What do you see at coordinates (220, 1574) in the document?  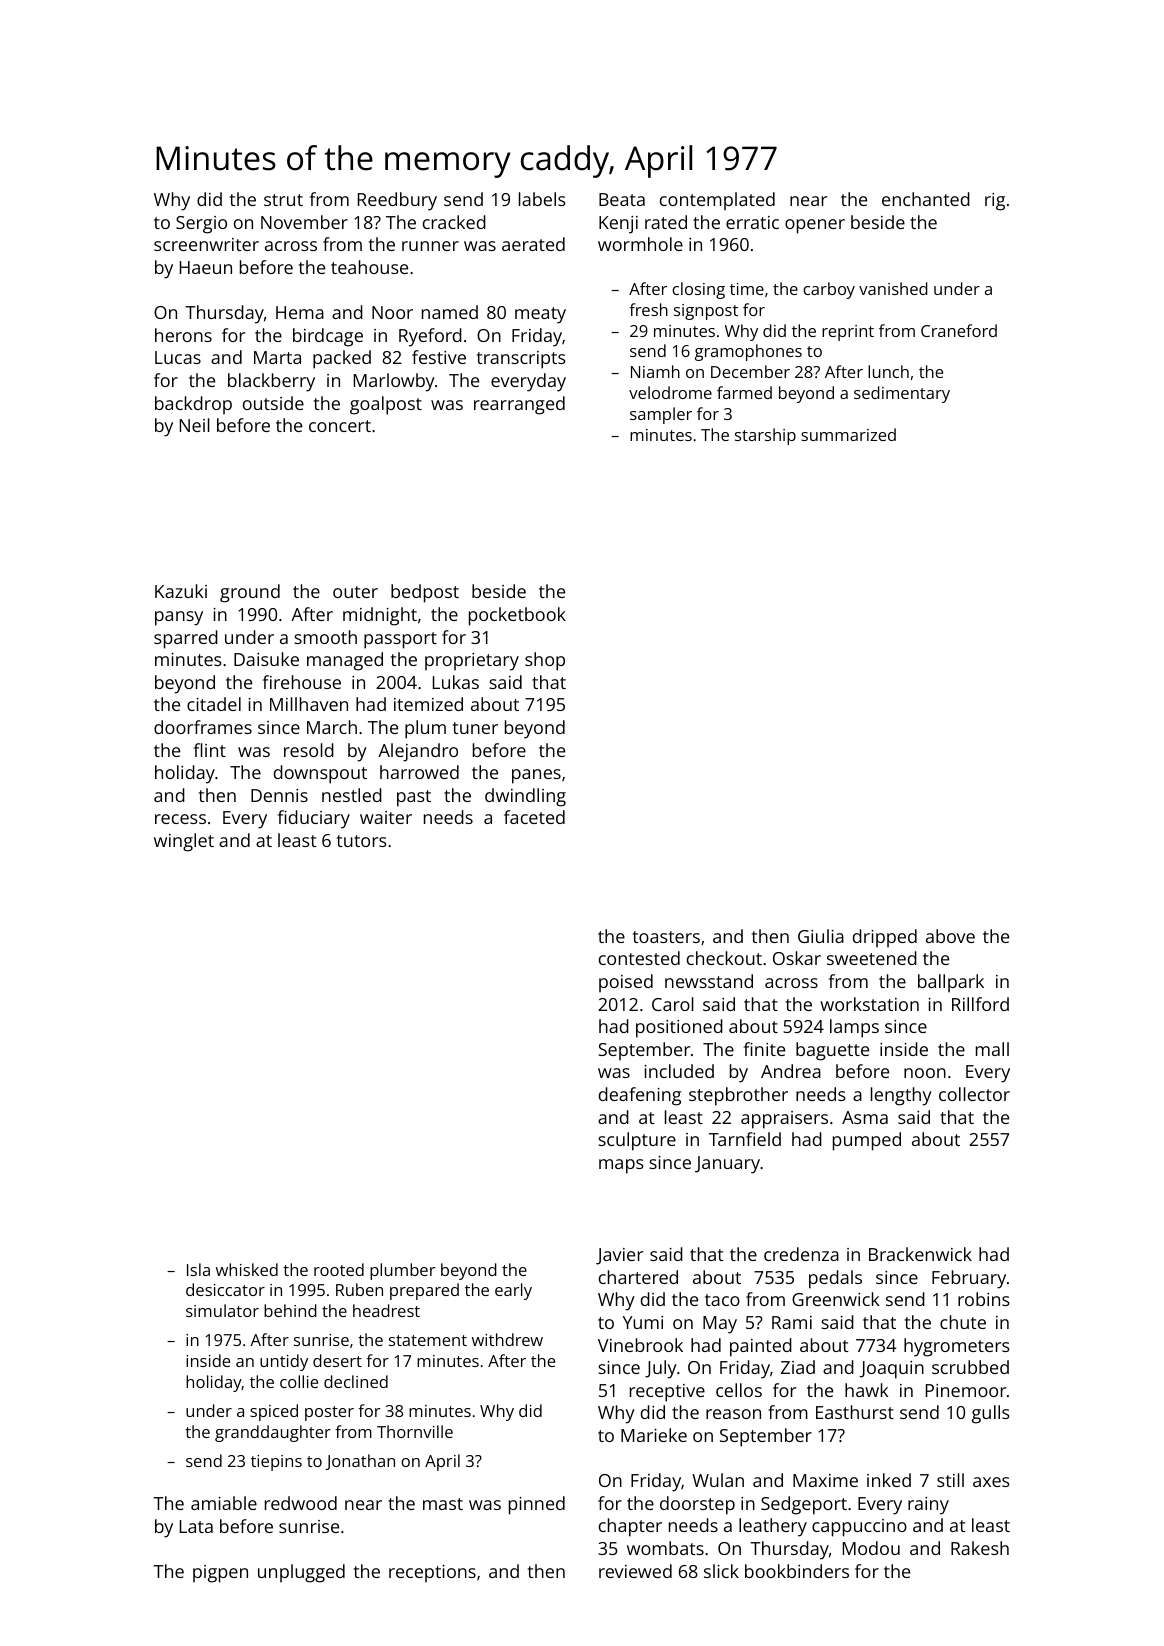 I see `pigpen` at bounding box center [220, 1574].
